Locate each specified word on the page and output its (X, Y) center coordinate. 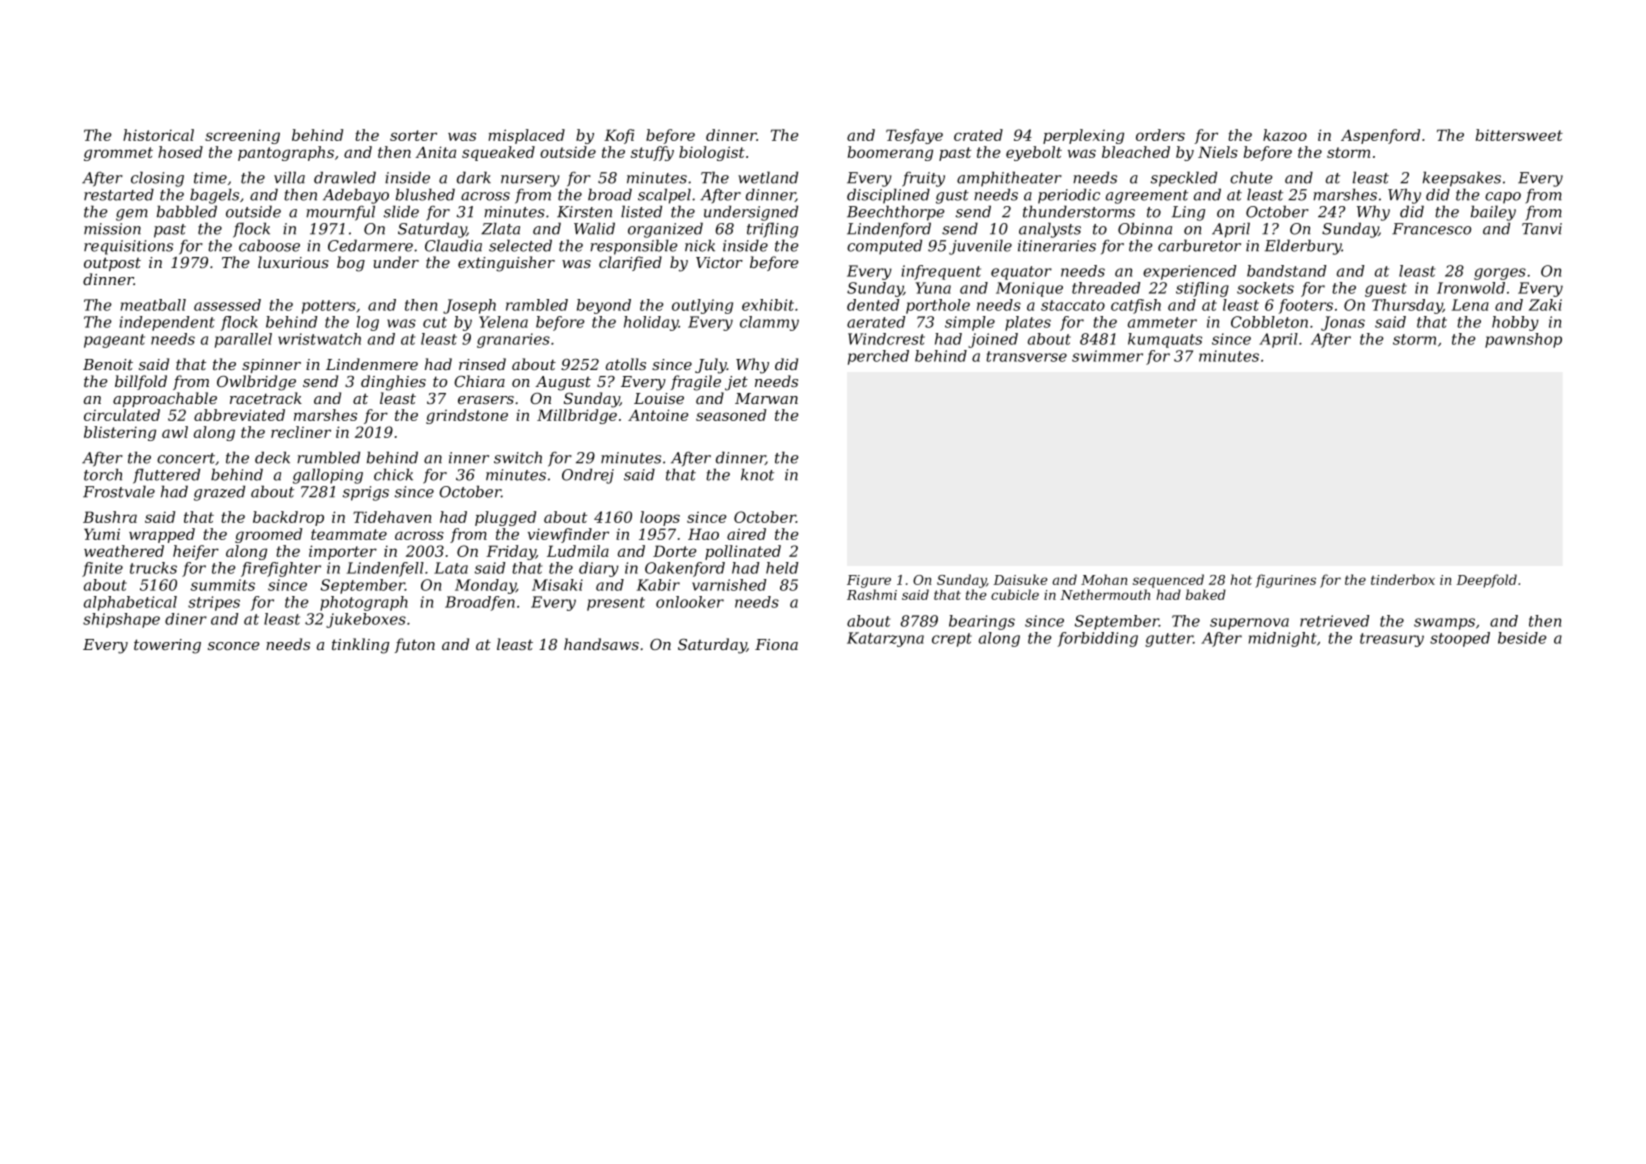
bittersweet (1519, 135)
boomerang (890, 153)
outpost (112, 264)
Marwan (766, 398)
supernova (1249, 624)
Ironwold (1471, 288)
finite (102, 569)
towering (167, 646)
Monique (1029, 289)
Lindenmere (372, 364)
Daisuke (1020, 579)
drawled (345, 177)
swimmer (1107, 356)
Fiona (776, 644)
